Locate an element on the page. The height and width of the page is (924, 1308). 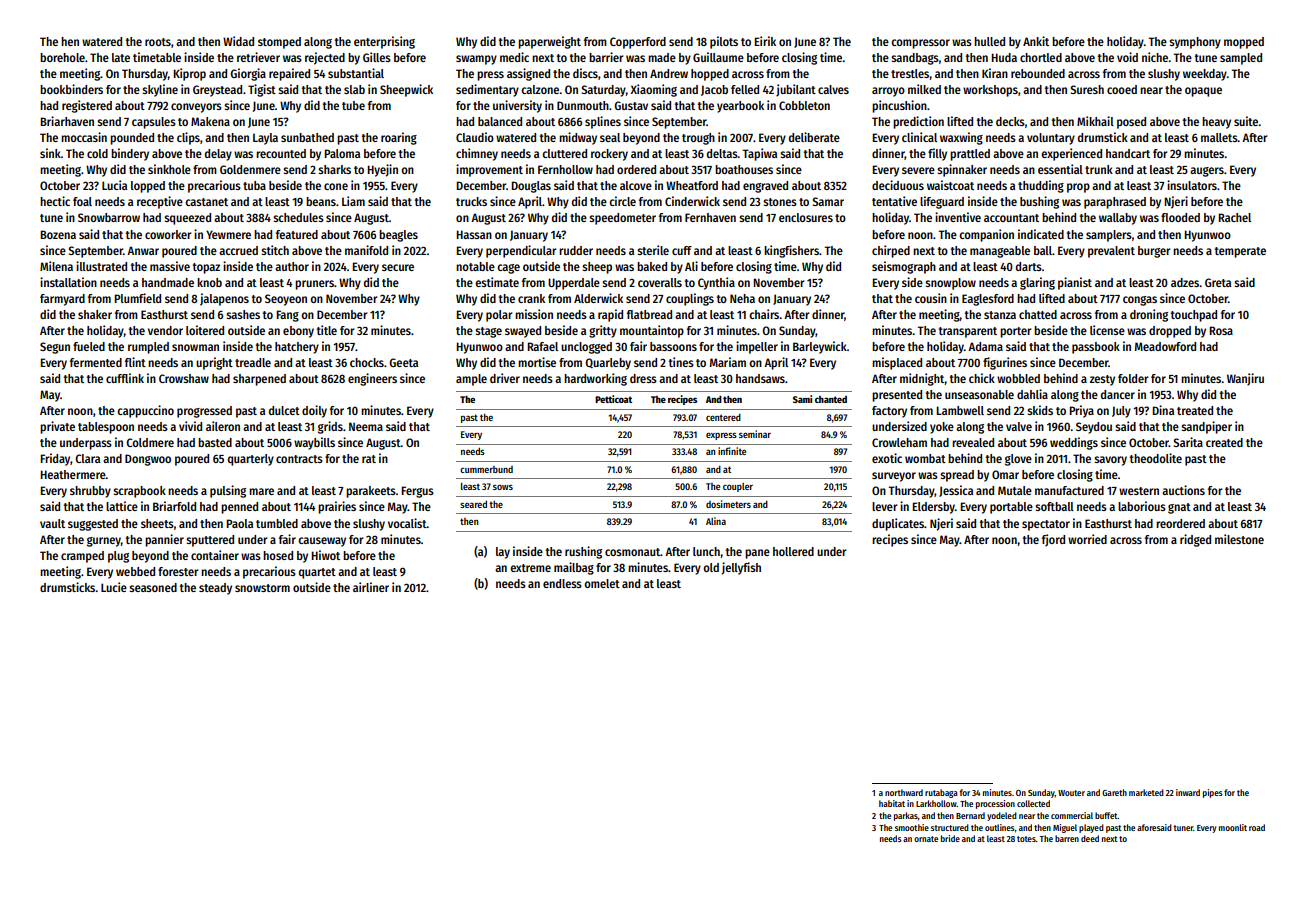
paperweight is located at coordinates (549, 42).
